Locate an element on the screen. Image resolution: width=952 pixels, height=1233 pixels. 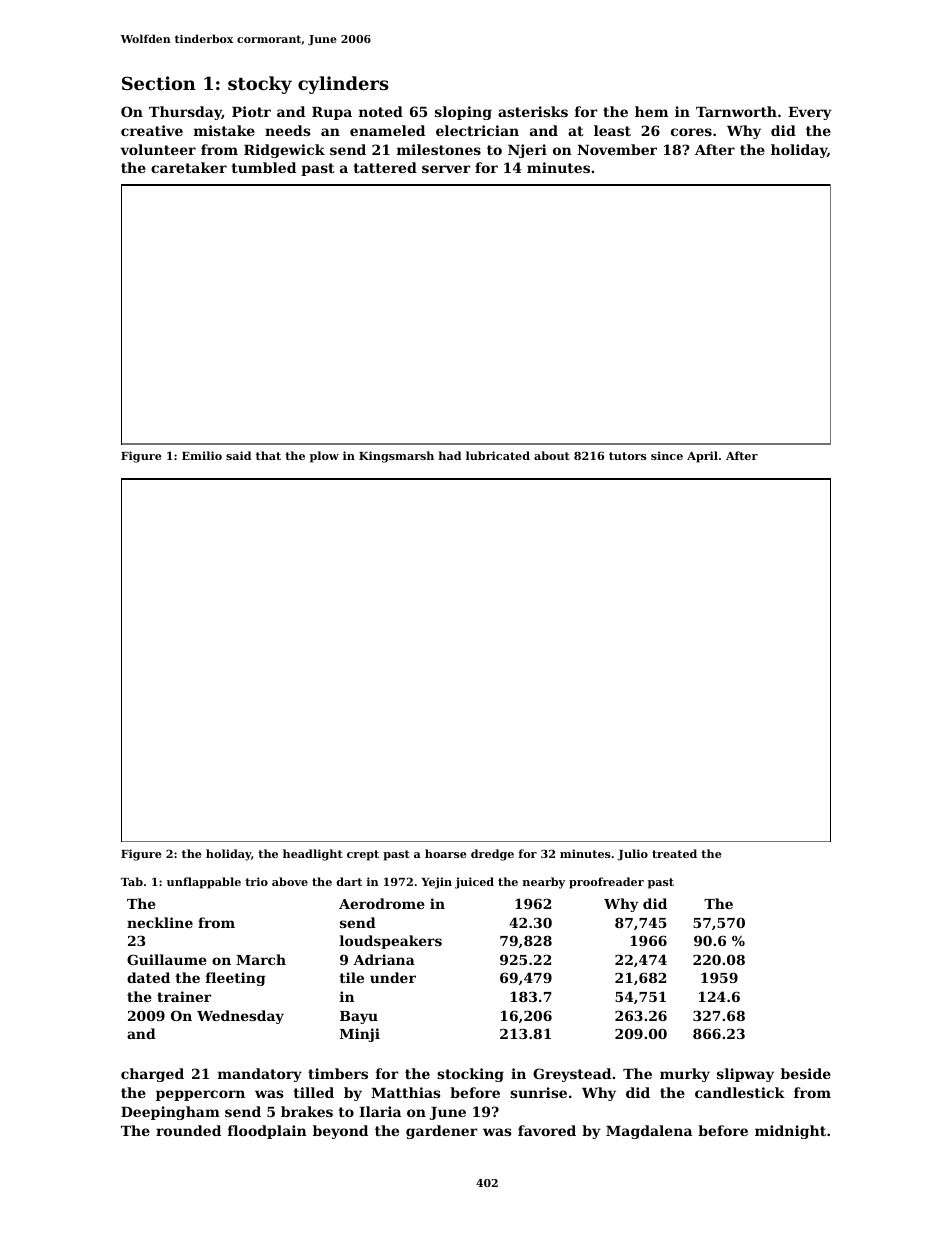
stocky is located at coordinates (260, 85).
